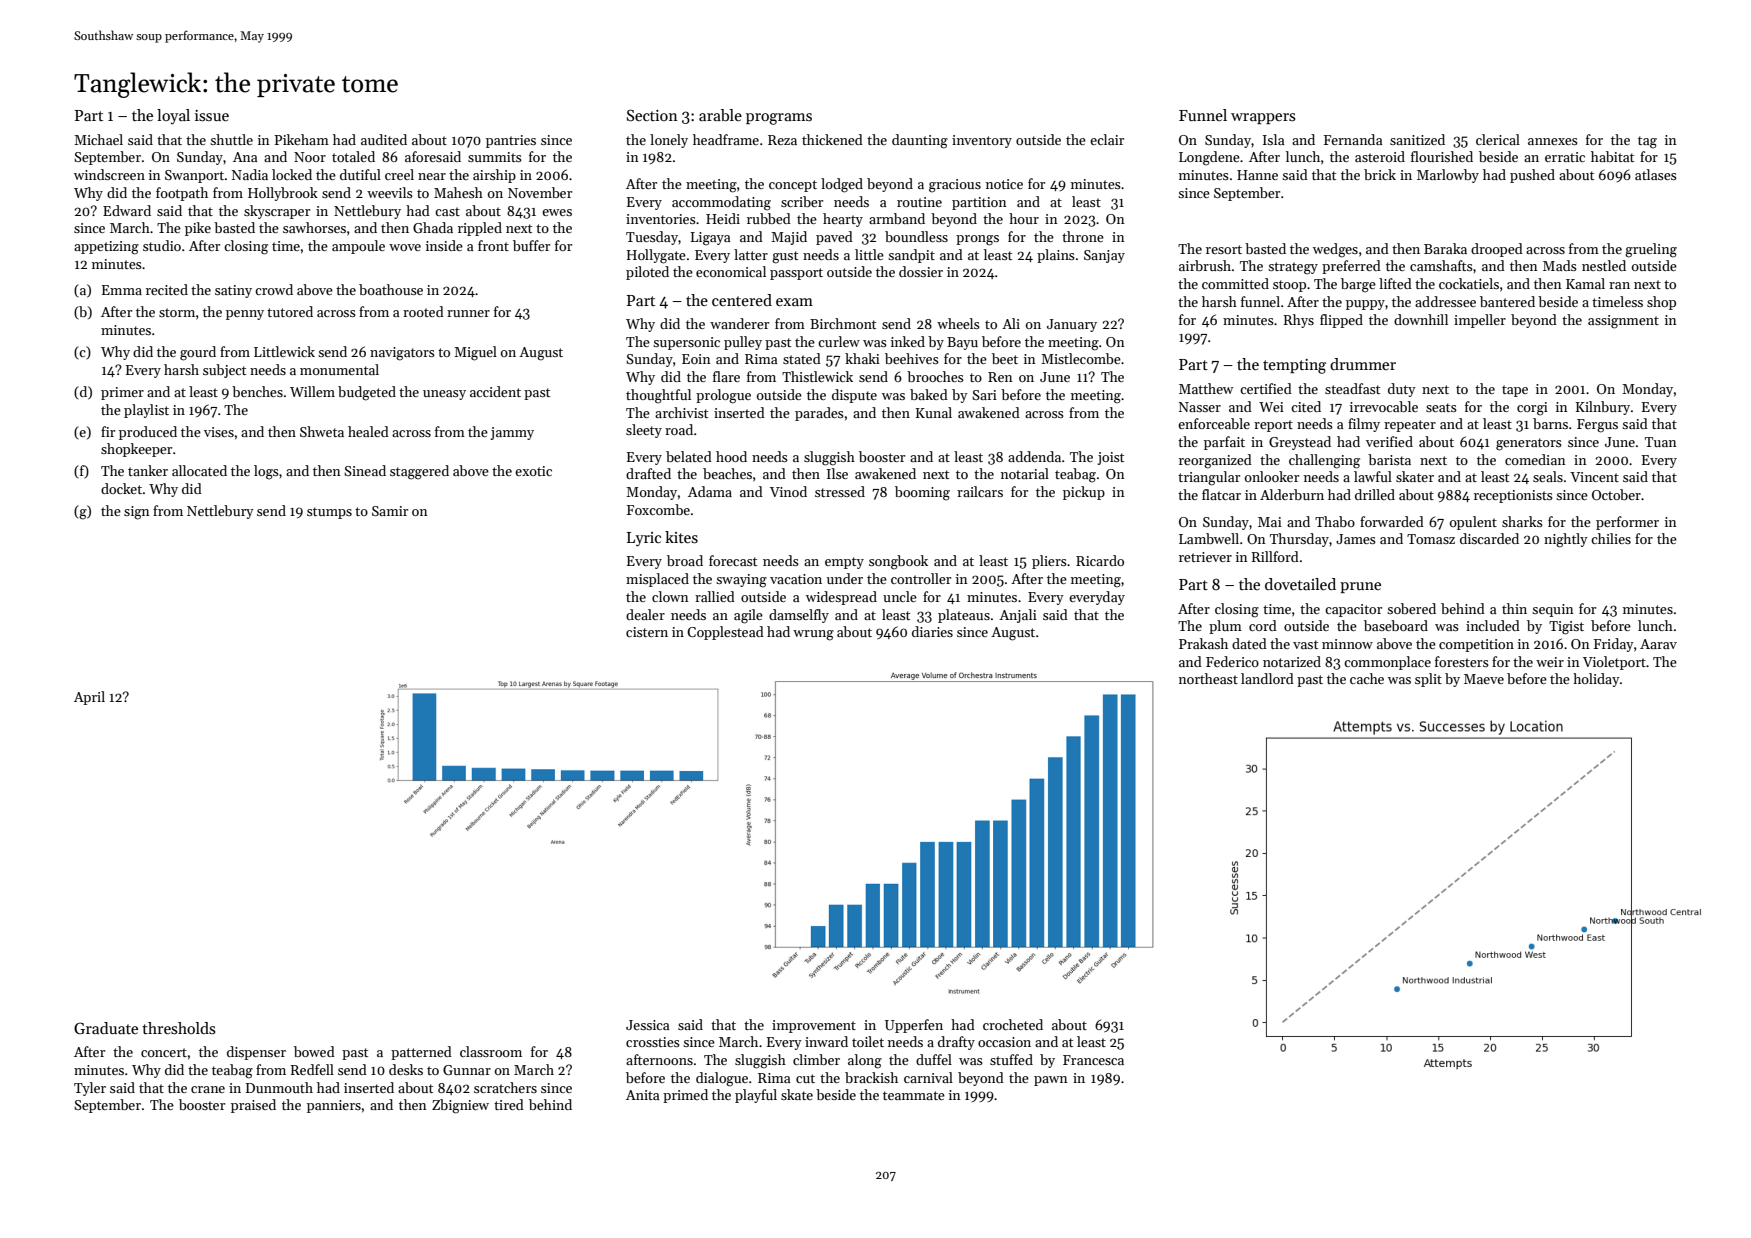 Image resolution: width=1751 pixels, height=1238 pixels. I want to click on sequin, so click(1553, 610).
